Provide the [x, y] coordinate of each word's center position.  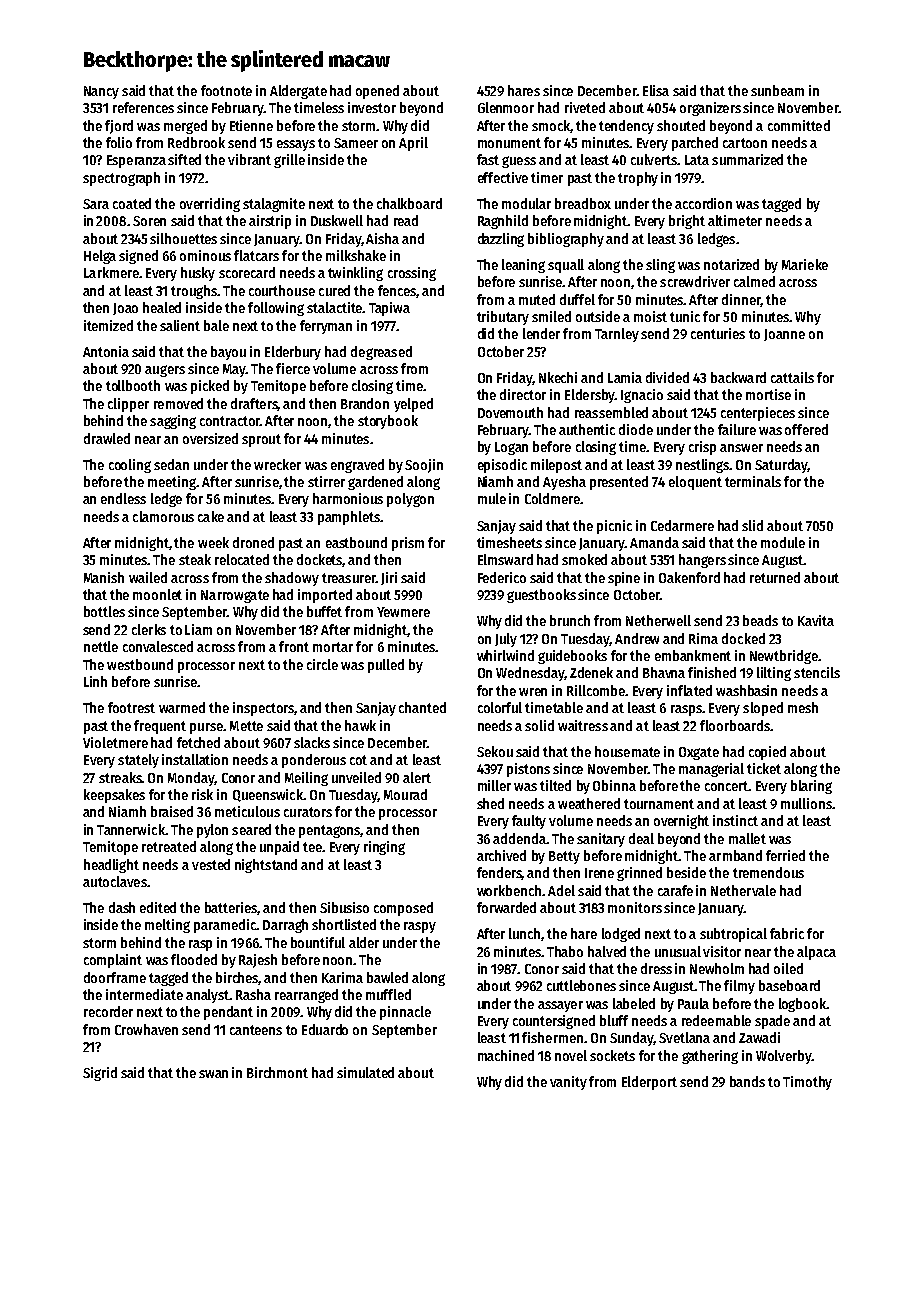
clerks [149, 629]
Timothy [807, 1083]
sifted [184, 159]
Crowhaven [146, 1029]
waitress [583, 725]
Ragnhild [503, 222]
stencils [817, 672]
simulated [365, 1072]
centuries [718, 333]
